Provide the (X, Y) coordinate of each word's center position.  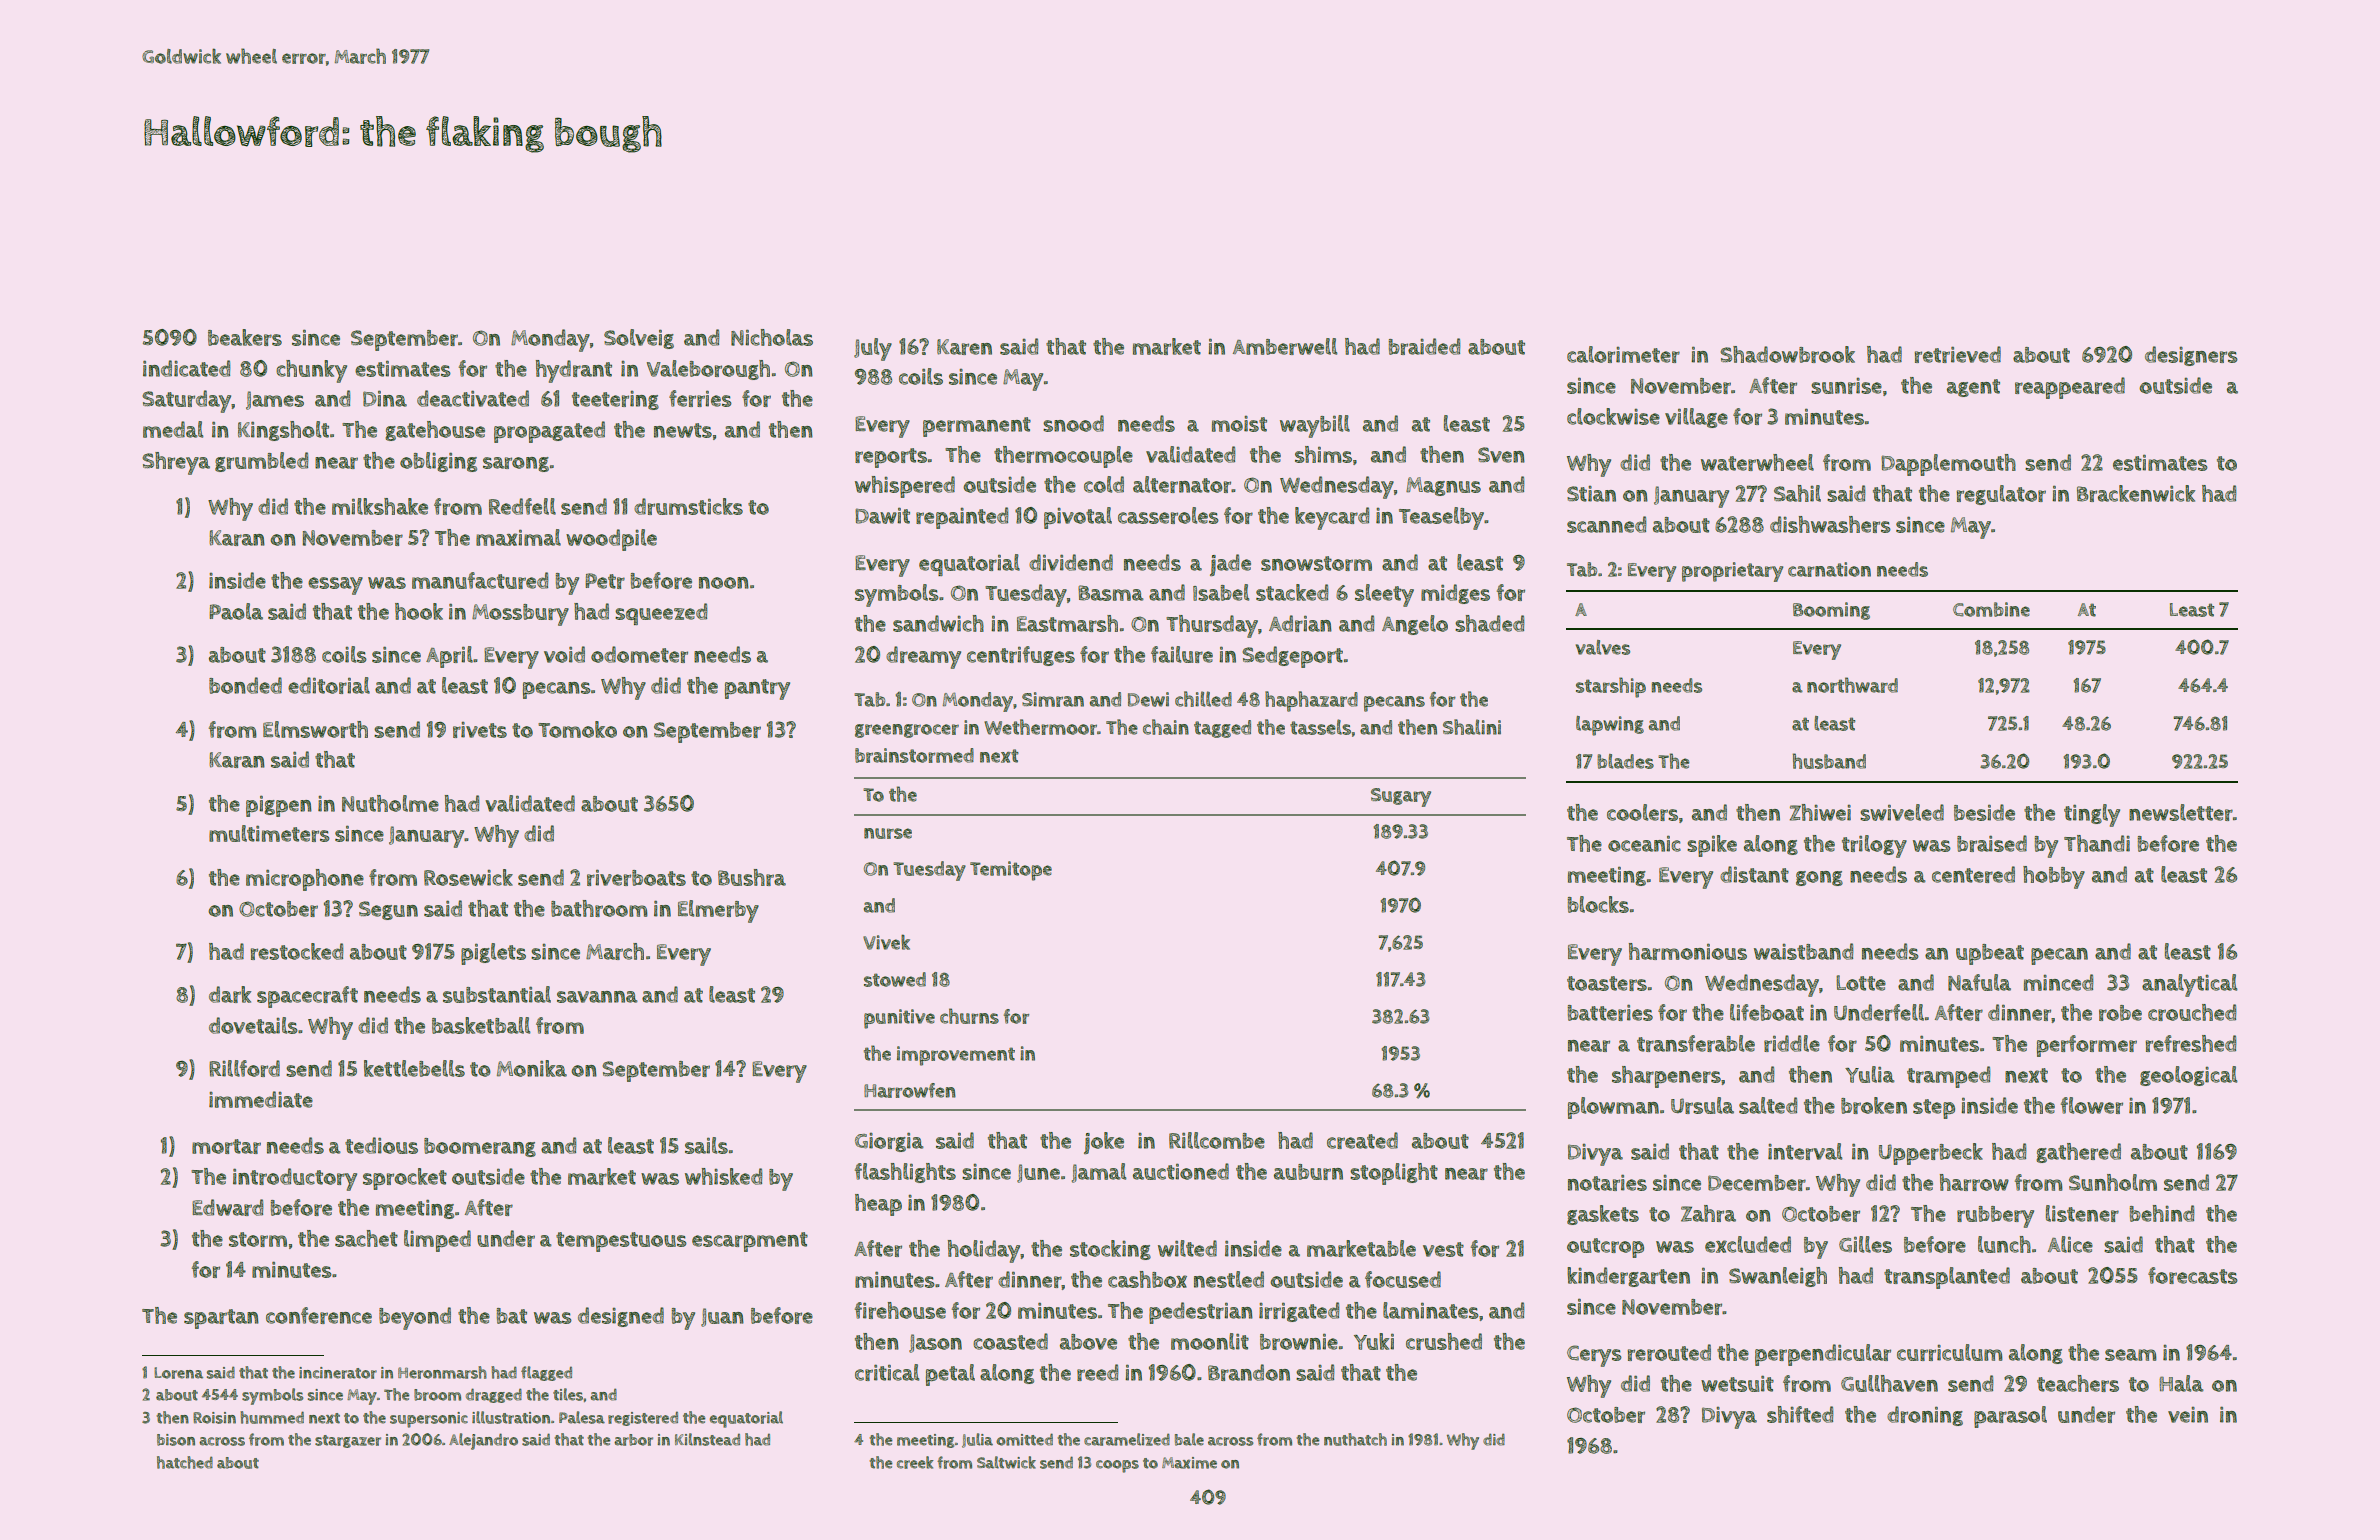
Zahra (1708, 1213)
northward (1852, 685)
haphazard (1311, 701)
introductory (295, 1179)
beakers (245, 337)
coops (1117, 1466)
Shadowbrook (1787, 354)
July (873, 349)
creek (915, 1462)
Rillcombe (1217, 1140)
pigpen (279, 806)
